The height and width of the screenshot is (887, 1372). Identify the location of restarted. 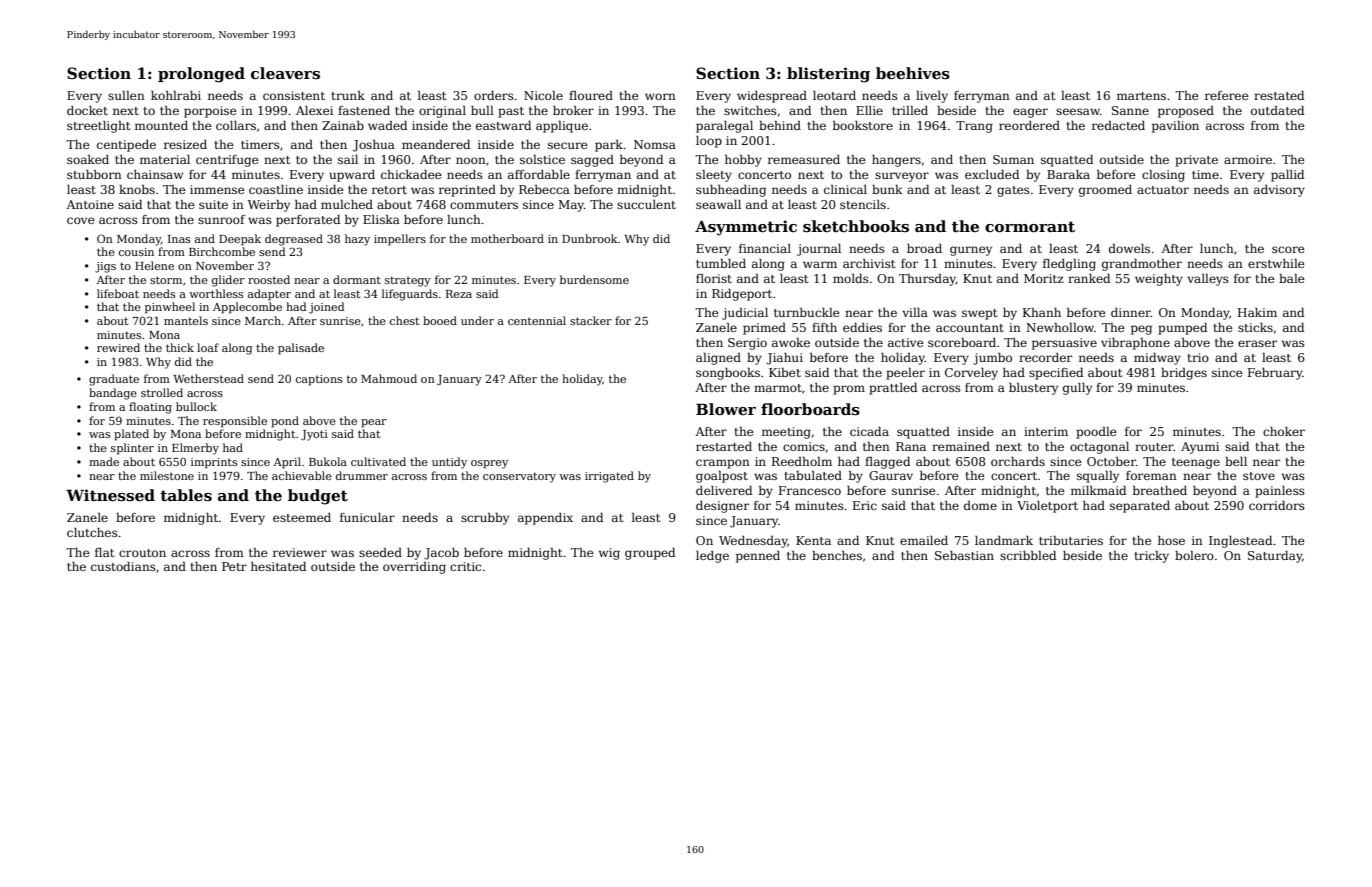
(724, 446).
